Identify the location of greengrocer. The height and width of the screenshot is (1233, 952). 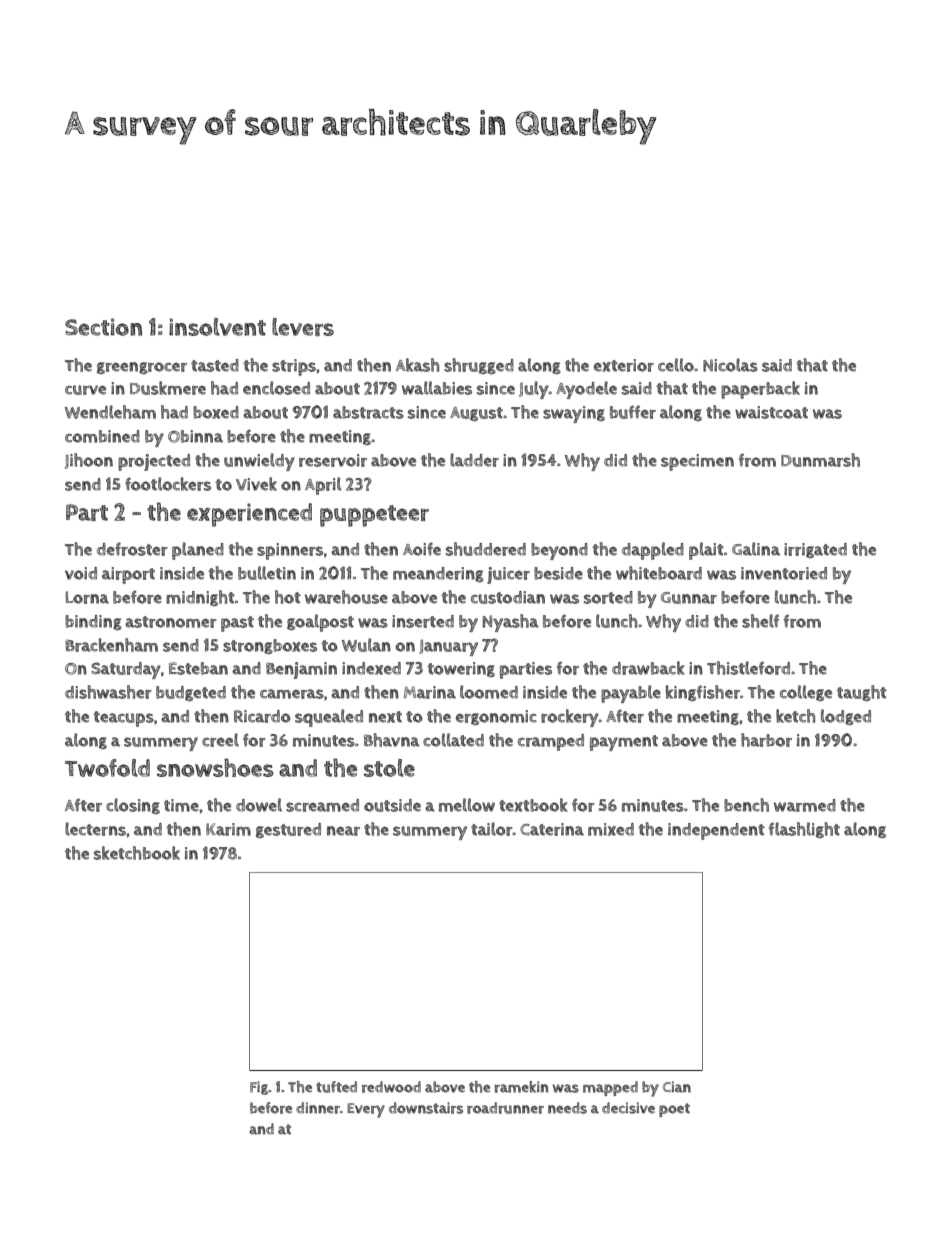
(142, 368).
